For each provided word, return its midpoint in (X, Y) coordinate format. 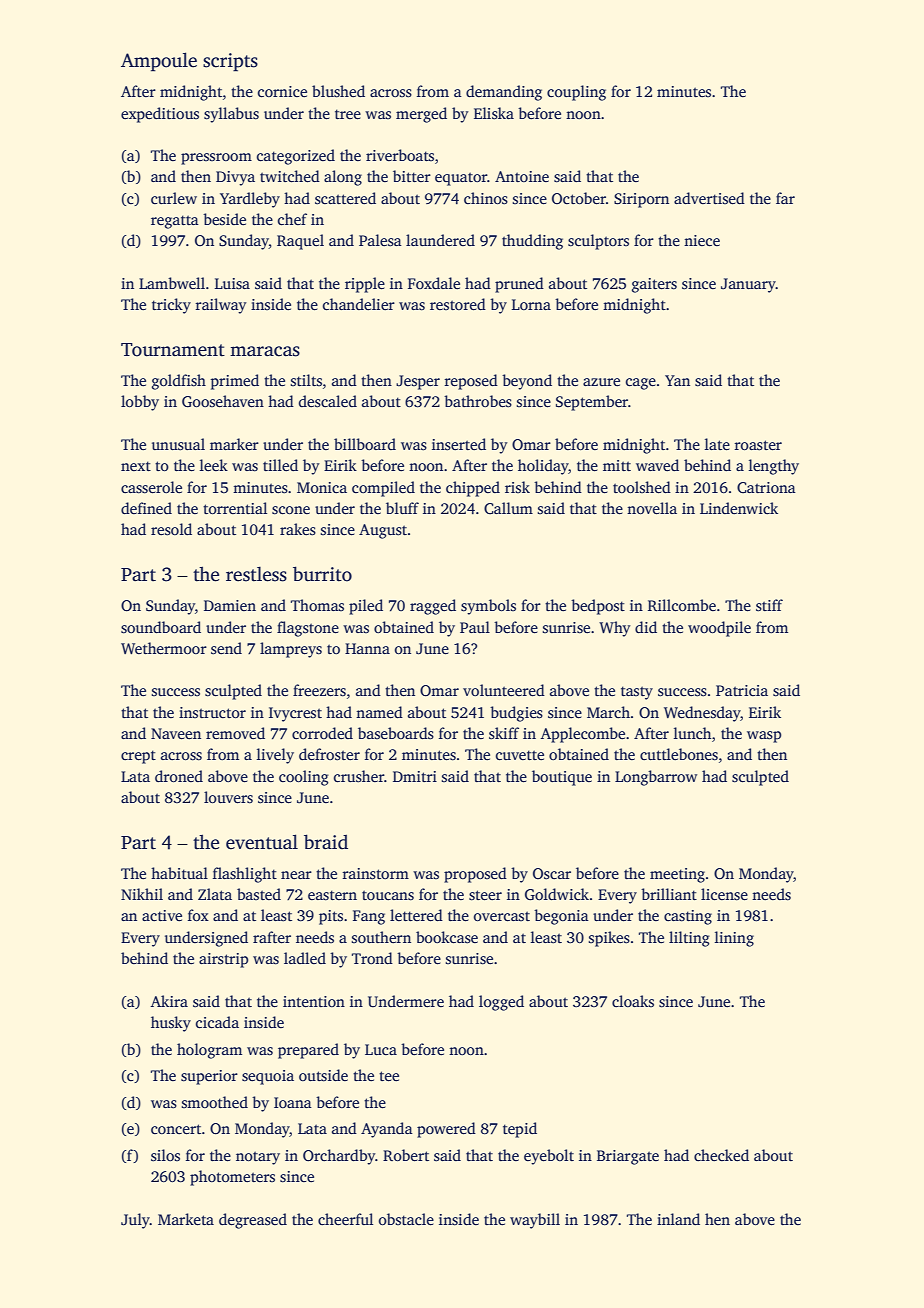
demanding (504, 93)
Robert (406, 1155)
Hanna (367, 648)
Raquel (300, 242)
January (748, 285)
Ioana (293, 1102)
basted (259, 894)
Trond (372, 958)
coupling (576, 93)
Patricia (742, 690)
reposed (471, 382)
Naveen (176, 734)
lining (734, 939)
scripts (230, 62)
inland (678, 1219)
